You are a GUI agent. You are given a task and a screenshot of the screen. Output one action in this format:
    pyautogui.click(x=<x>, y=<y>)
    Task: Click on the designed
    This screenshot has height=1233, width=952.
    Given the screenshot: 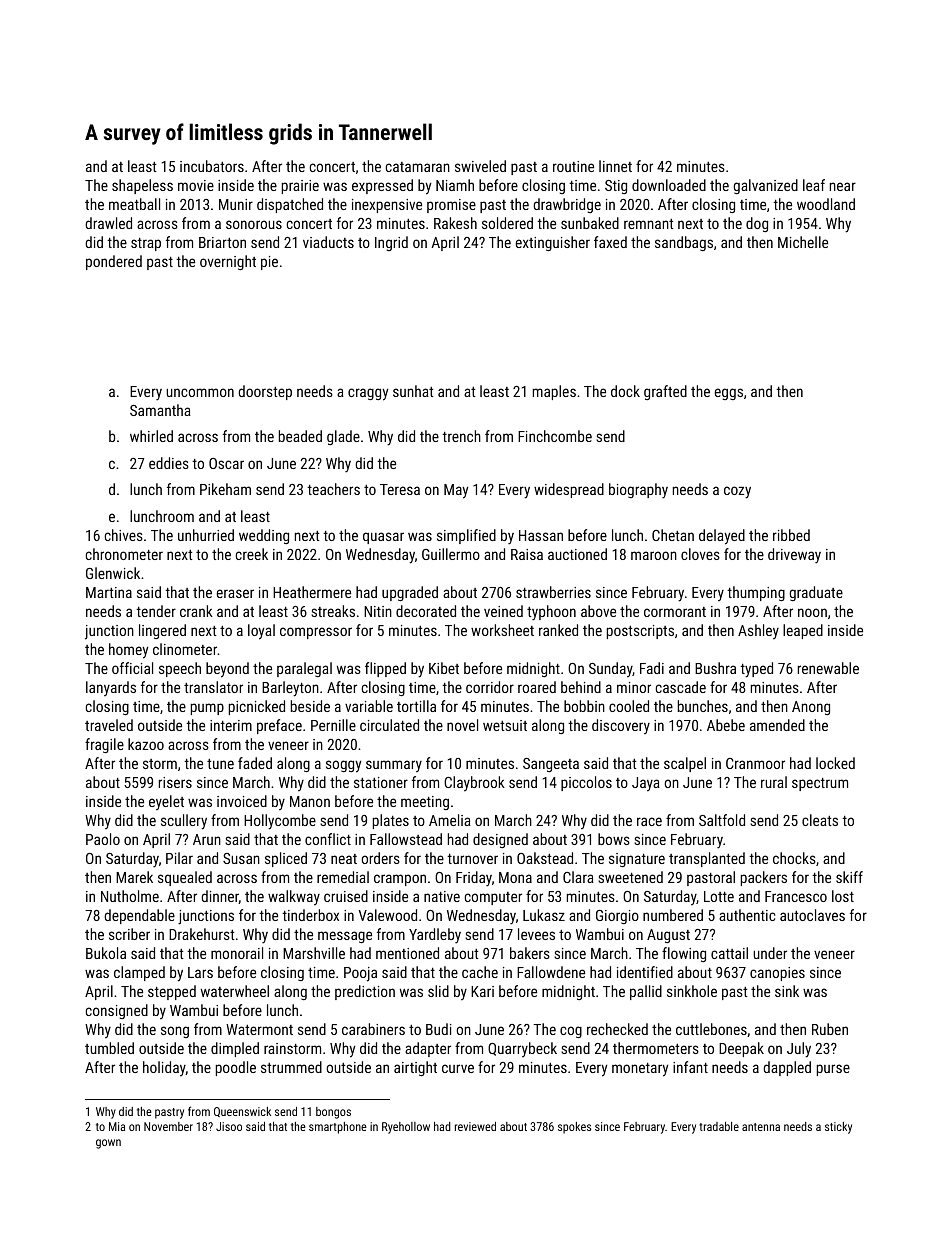 What is the action you would take?
    pyautogui.click(x=500, y=840)
